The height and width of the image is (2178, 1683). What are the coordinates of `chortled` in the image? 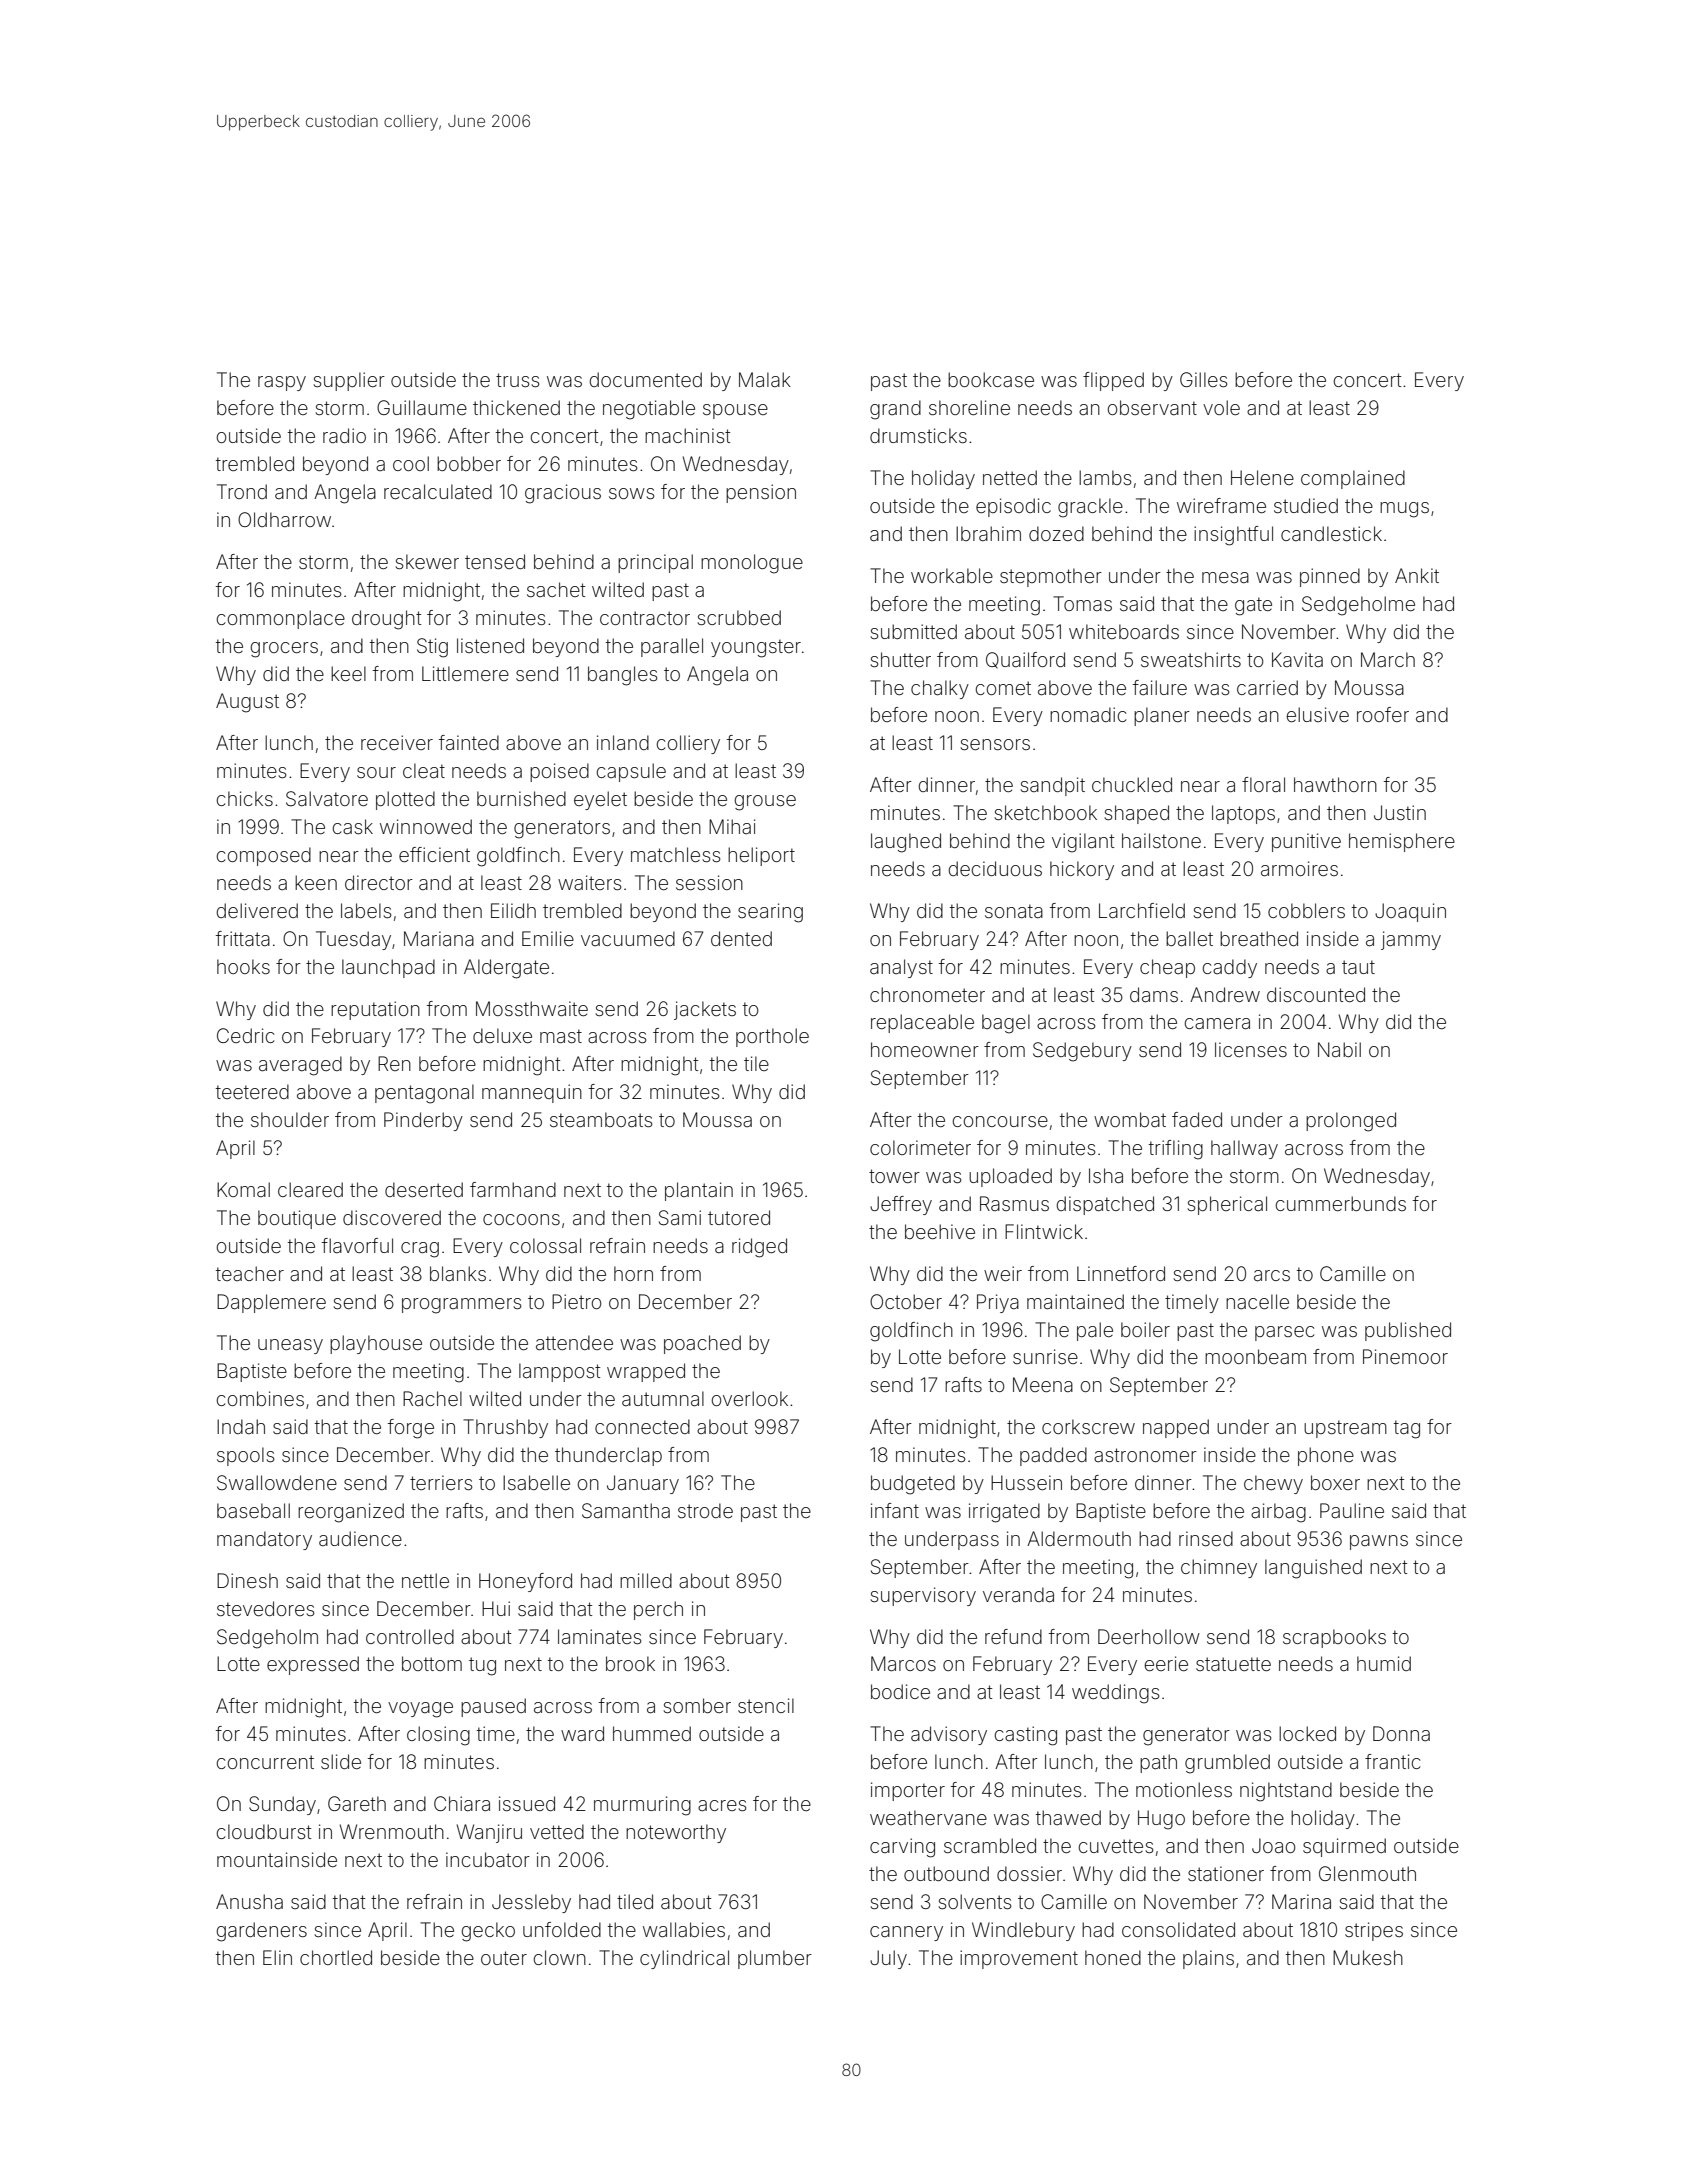 It's located at (336, 1957).
